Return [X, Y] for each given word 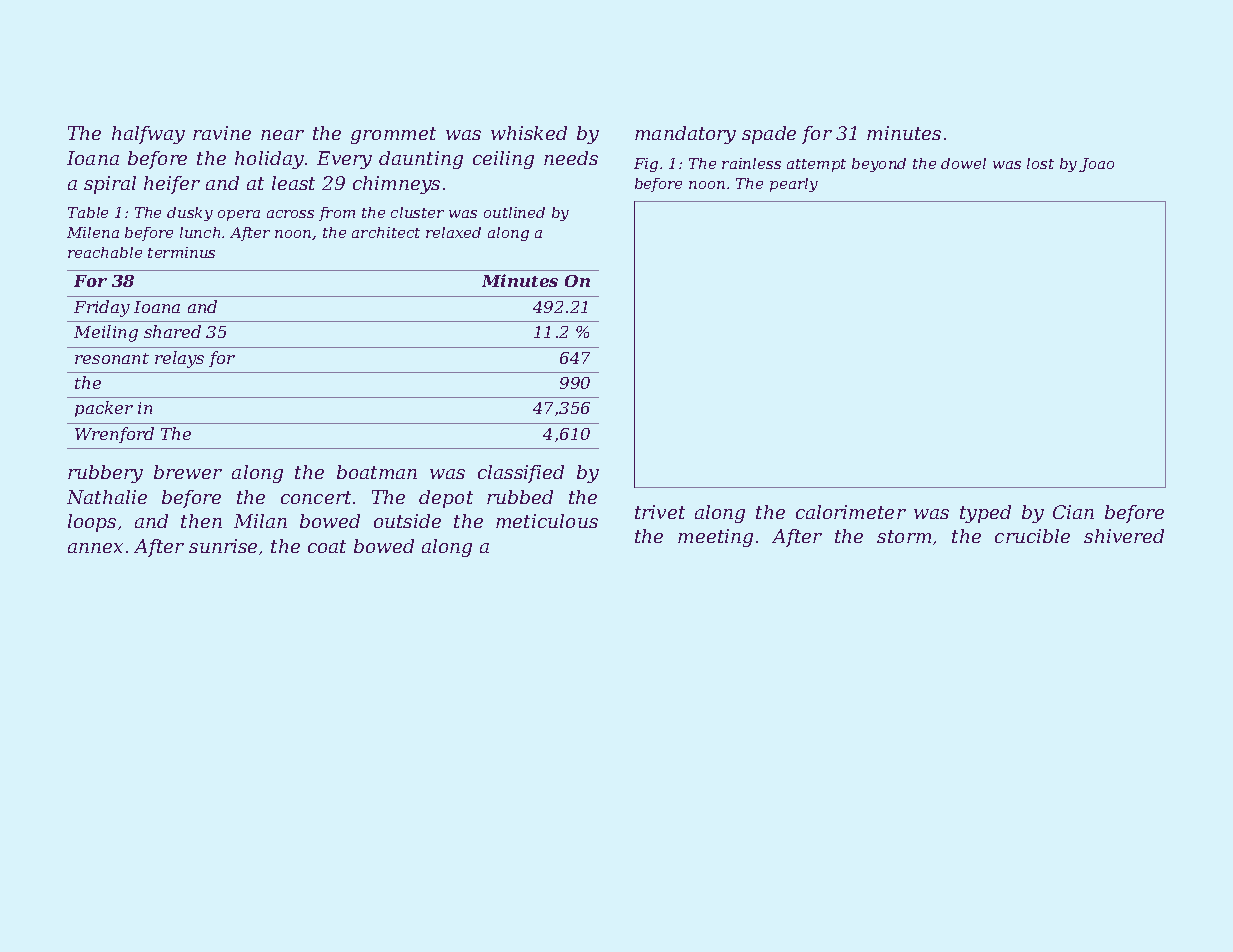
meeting [715, 538]
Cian [1073, 512]
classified [521, 474]
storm [904, 536]
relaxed [453, 232]
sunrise [223, 546]
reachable [105, 252]
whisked [529, 133]
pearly [794, 185]
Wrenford [114, 435]
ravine [222, 133]
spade [769, 135]
